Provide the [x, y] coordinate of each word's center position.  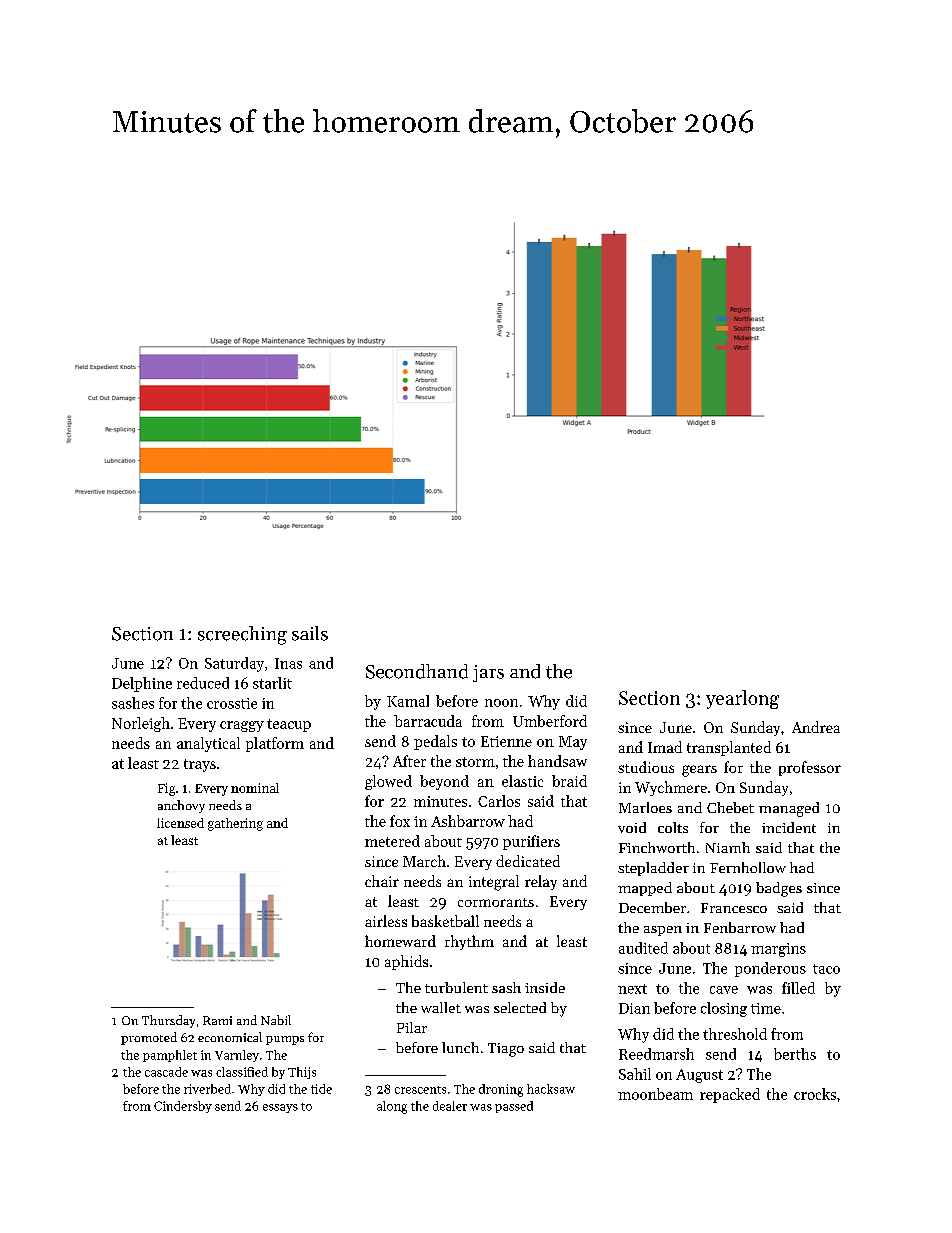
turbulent [456, 987]
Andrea [816, 727]
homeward [400, 941]
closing [724, 1009]
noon [501, 703]
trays [200, 765]
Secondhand [417, 671]
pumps [285, 1040]
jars [488, 673]
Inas [288, 663]
